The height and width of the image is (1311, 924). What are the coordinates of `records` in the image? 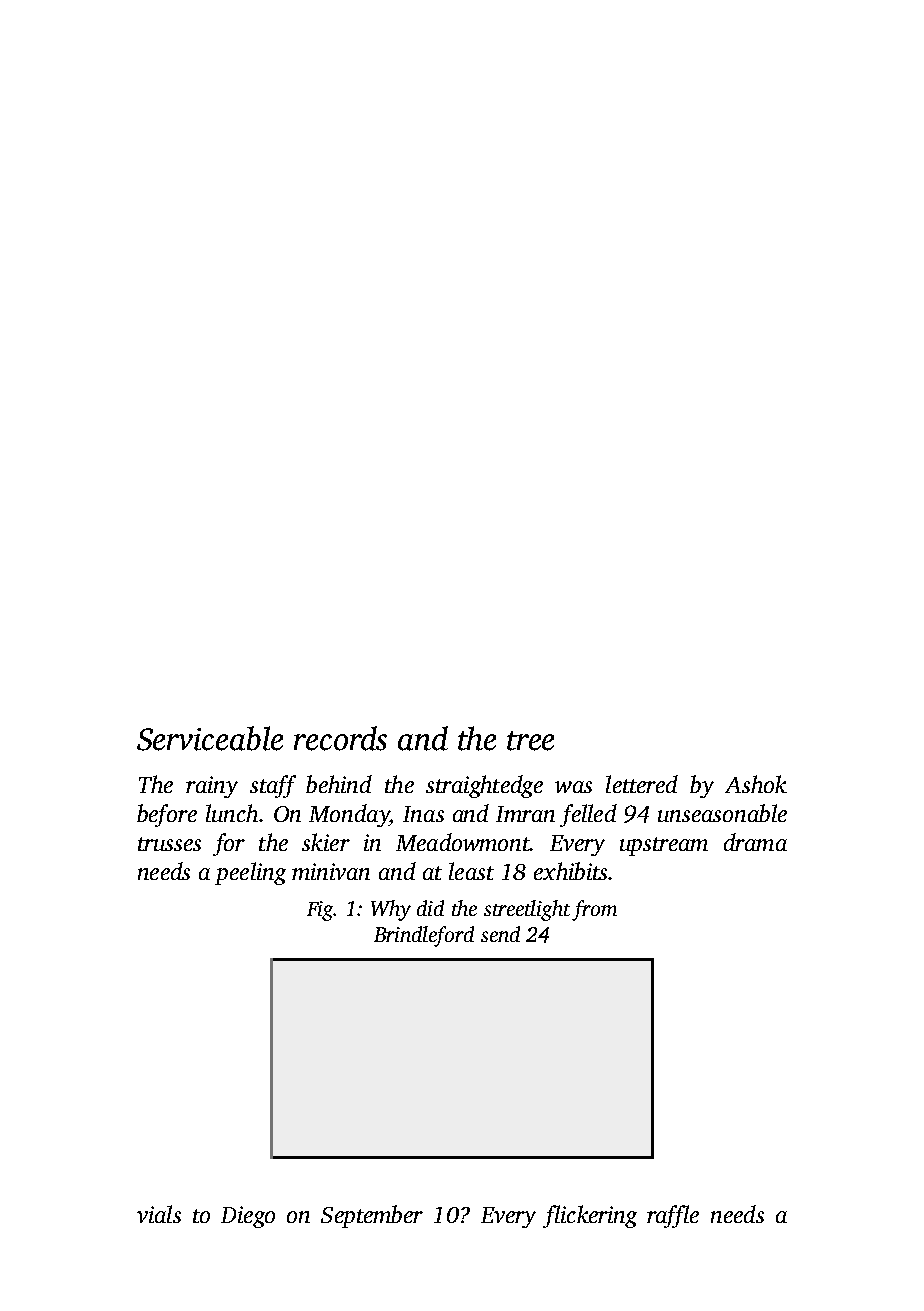 It's located at (340, 738).
